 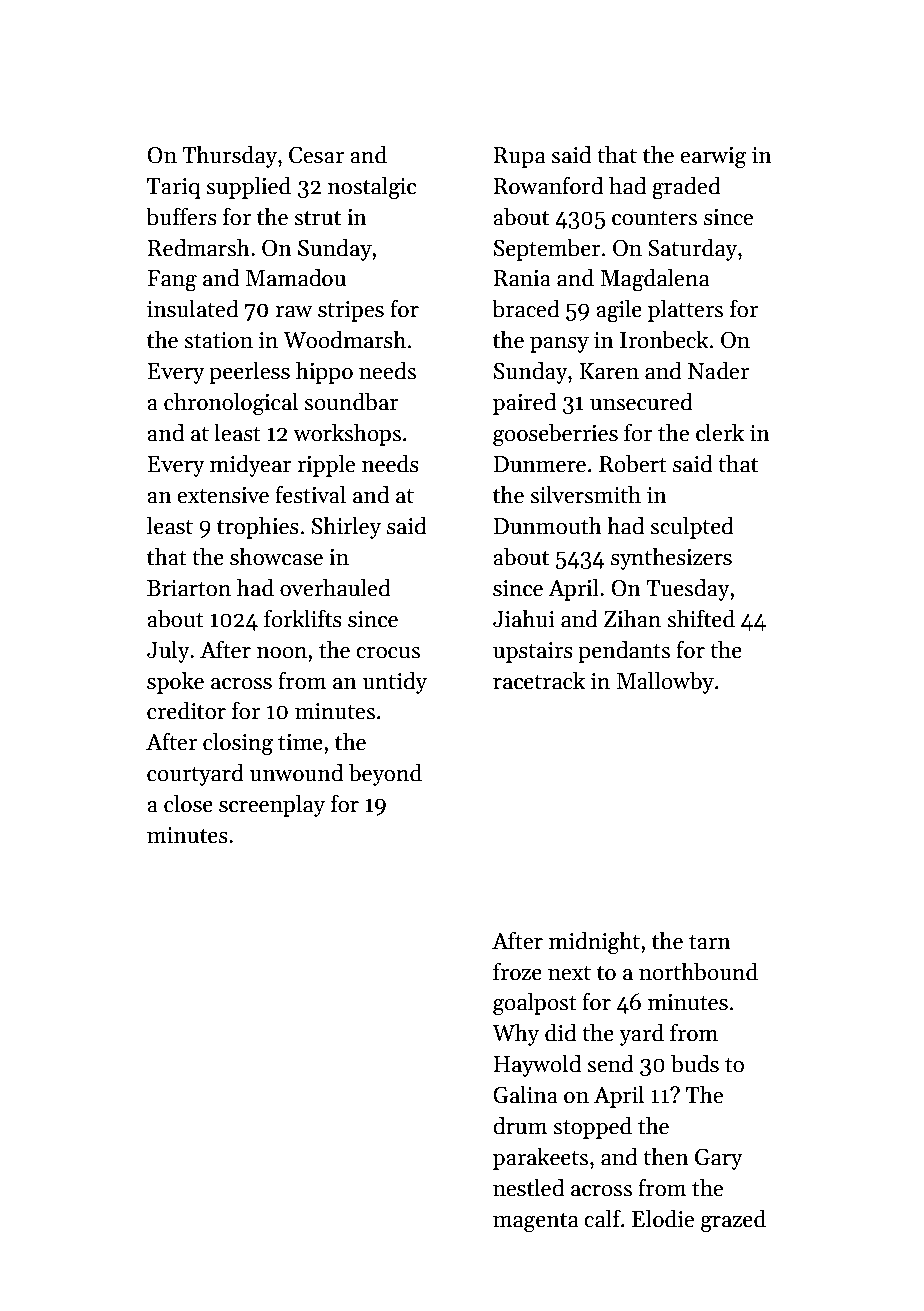 What do you see at coordinates (519, 157) in the image?
I see `Rupa` at bounding box center [519, 157].
